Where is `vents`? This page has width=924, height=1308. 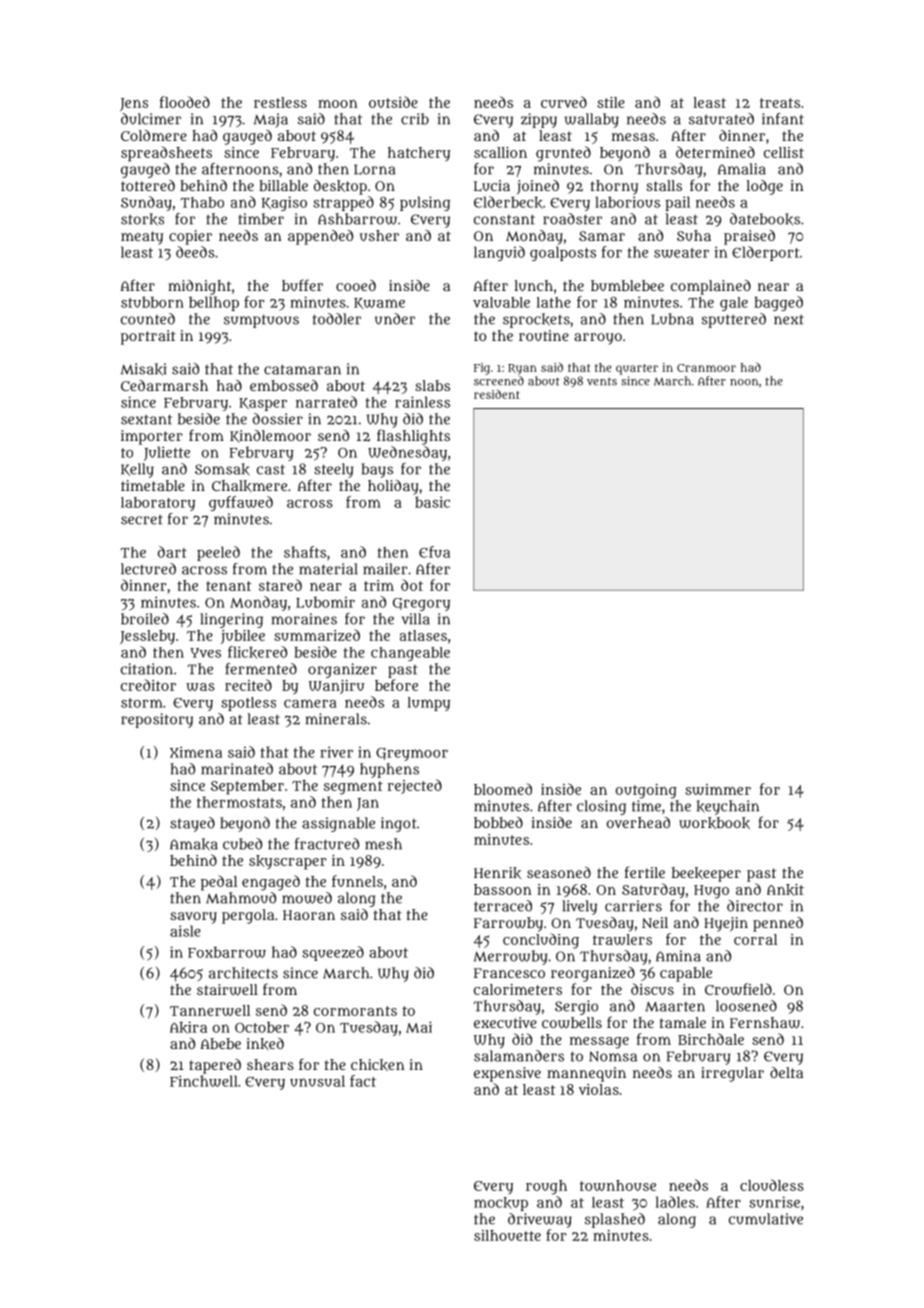
vents is located at coordinates (602, 381).
